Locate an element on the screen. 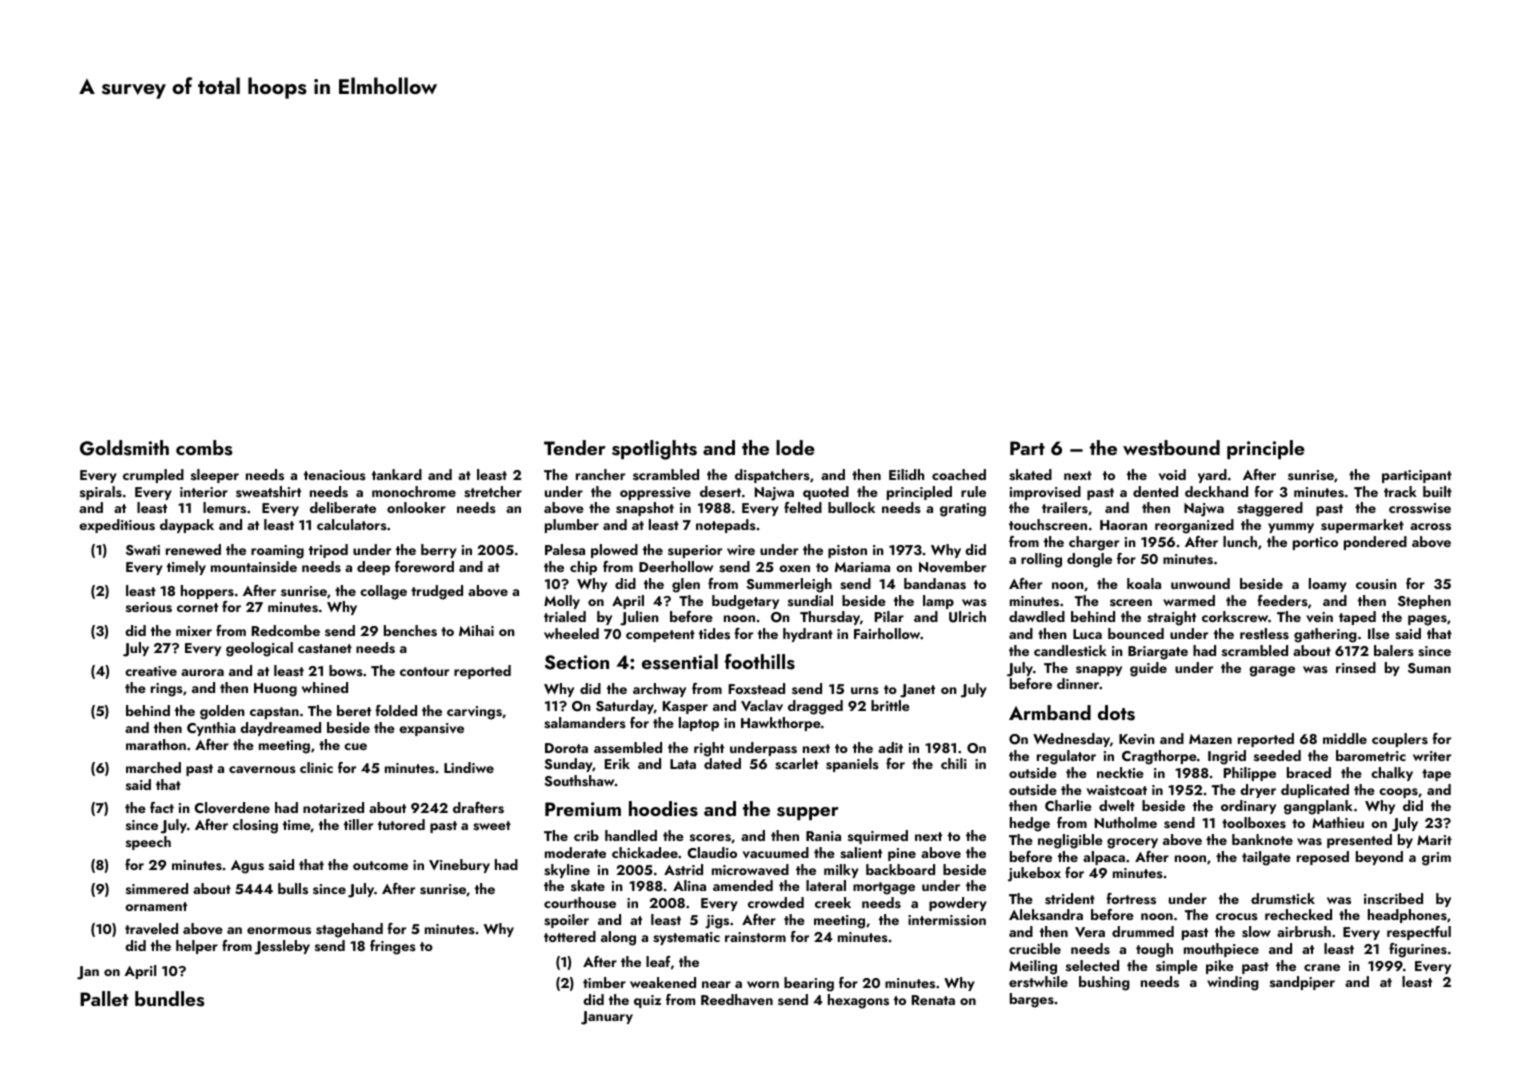 The image size is (1531, 1082). grim is located at coordinates (1436, 859).
